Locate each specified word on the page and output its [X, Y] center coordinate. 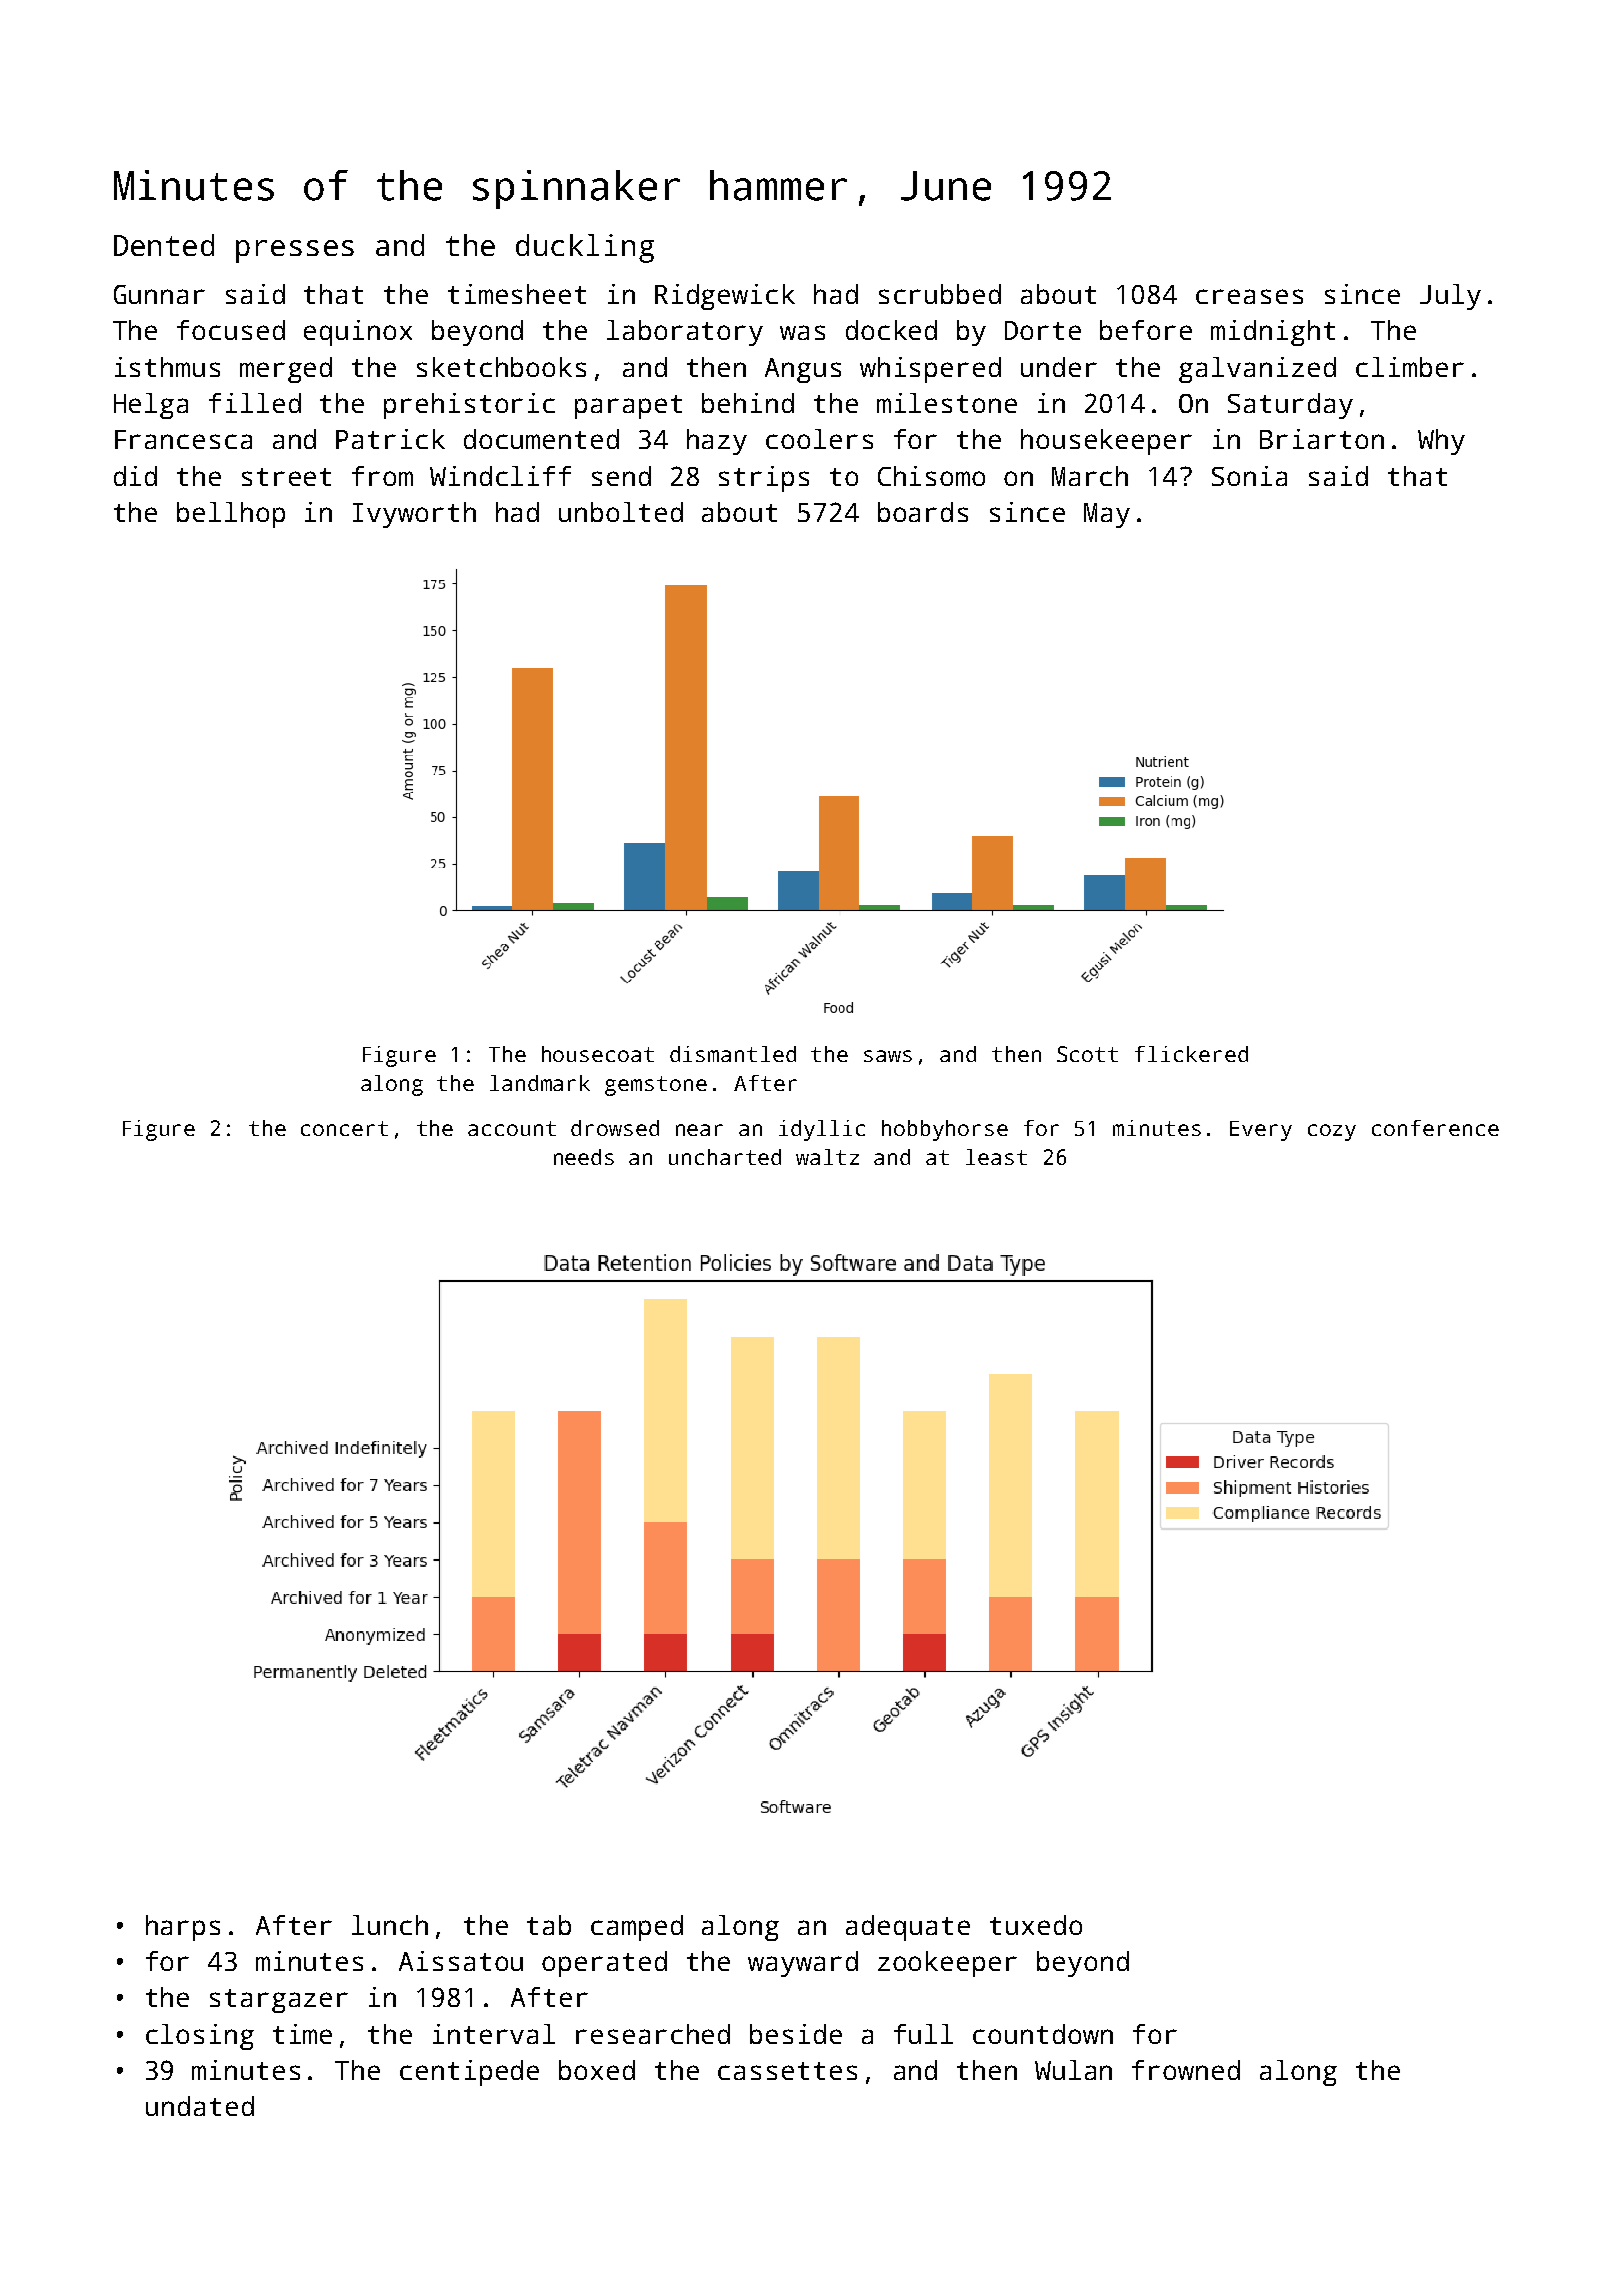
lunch [390, 1925]
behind [748, 403]
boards [923, 512]
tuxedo [1036, 1925]
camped [637, 1928]
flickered [1191, 1054]
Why [1441, 442]
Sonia [1249, 476]
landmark [540, 1083]
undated [200, 2106]
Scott [1087, 1054]
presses [295, 251]
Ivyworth [414, 515]
